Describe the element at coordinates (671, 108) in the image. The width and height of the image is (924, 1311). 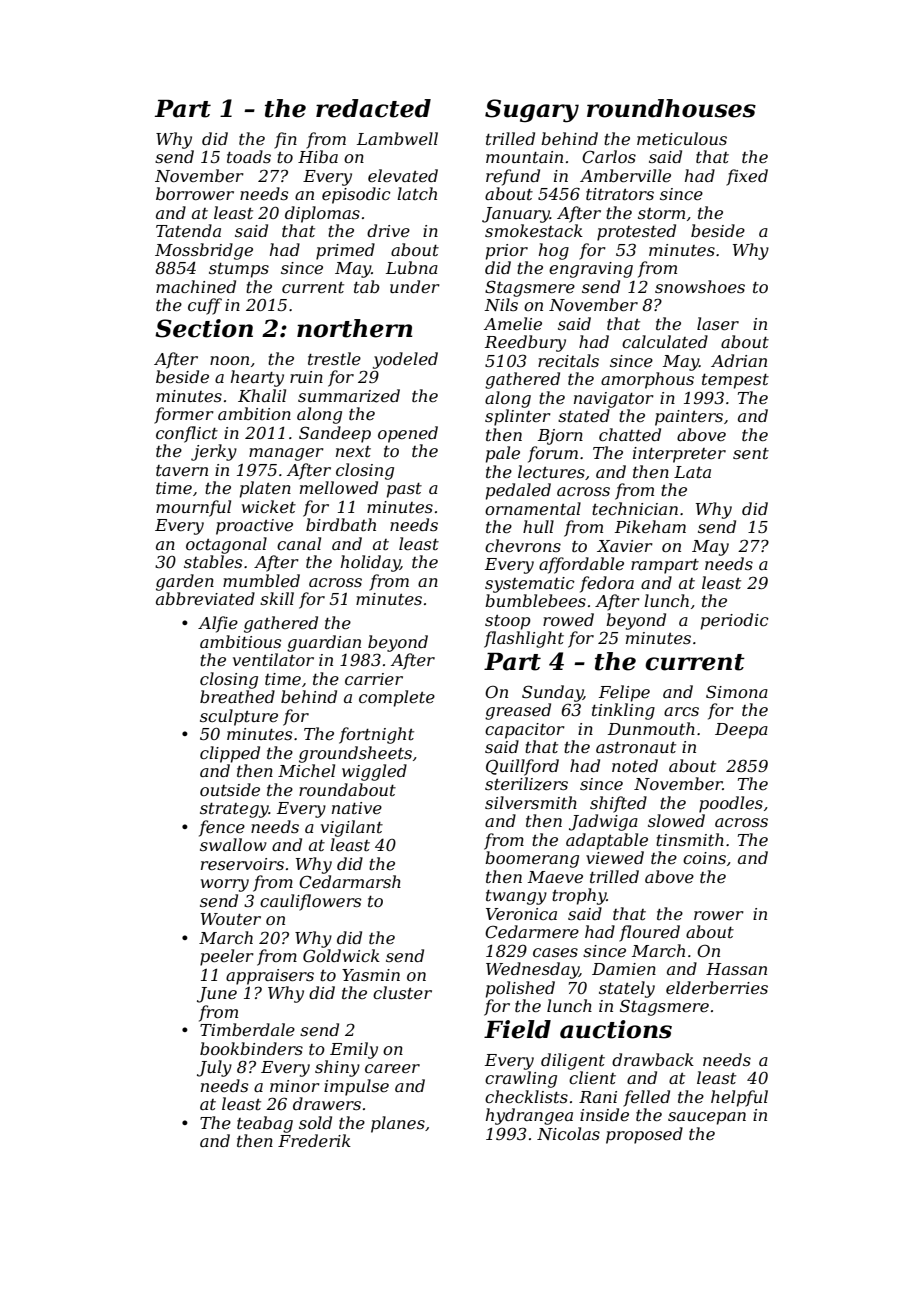
I see `roundhouses` at that location.
